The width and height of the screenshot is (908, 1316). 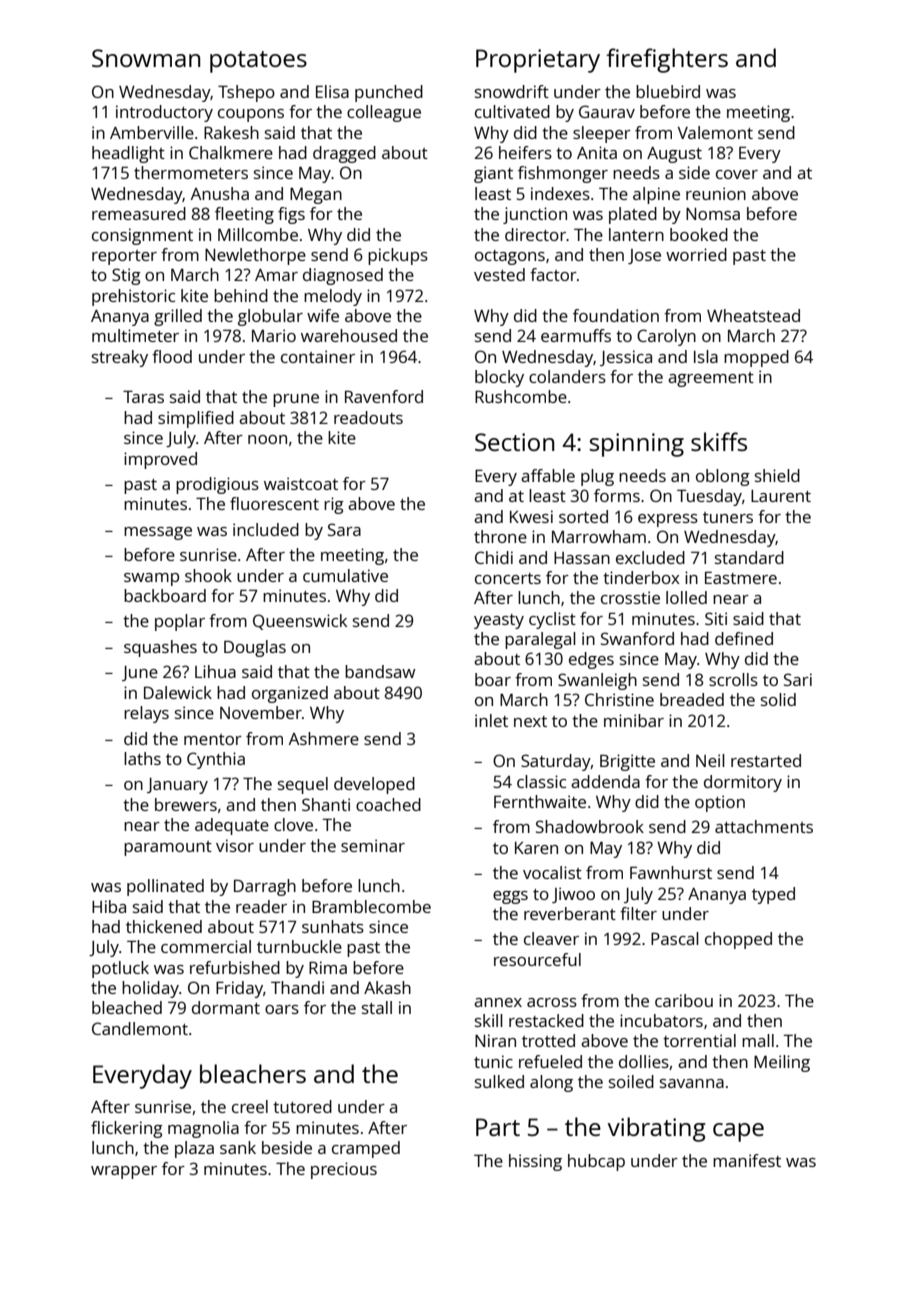 I want to click on bleachers, so click(x=253, y=1073).
